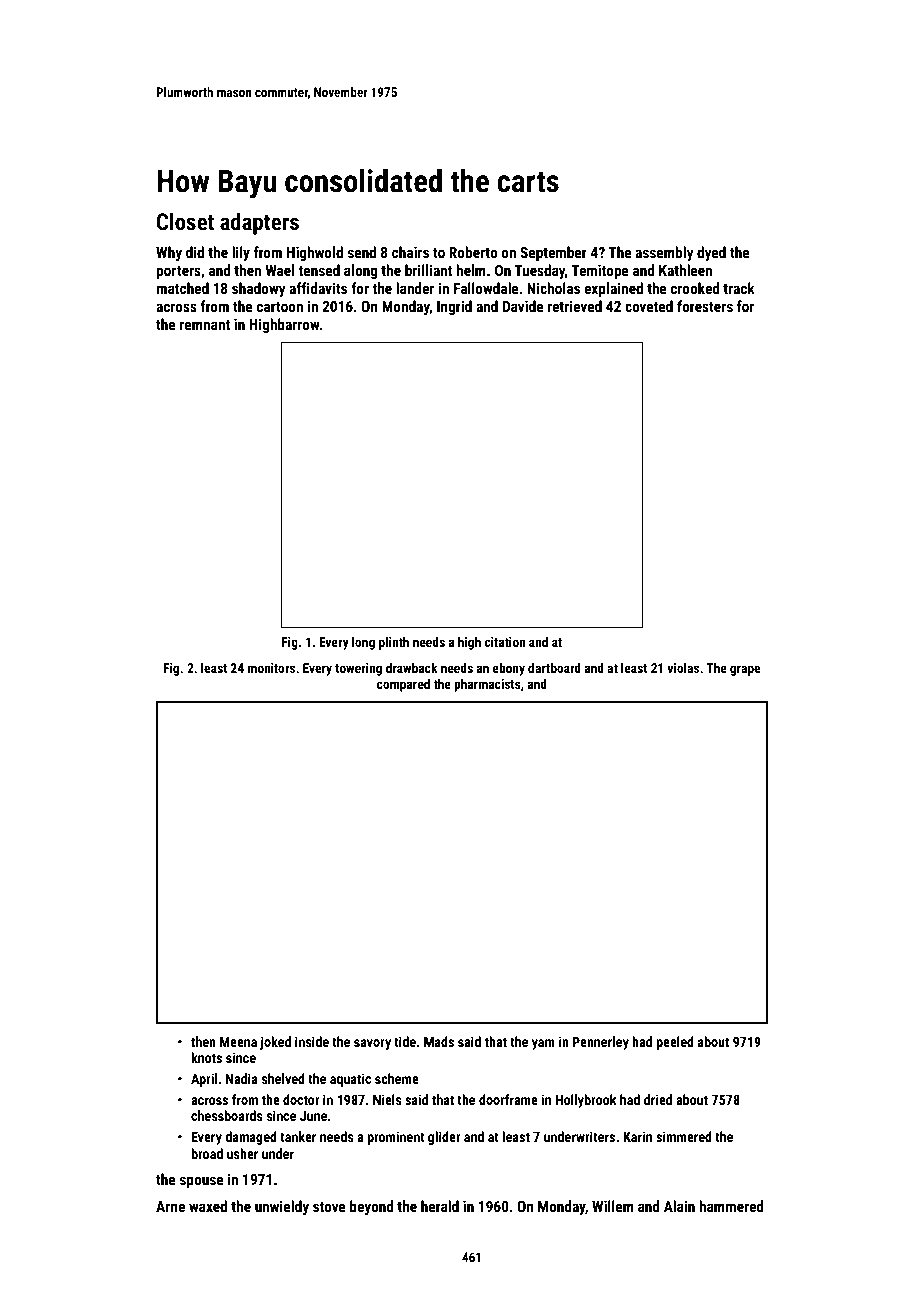  Describe the element at coordinates (705, 306) in the screenshot. I see `foresters` at that location.
